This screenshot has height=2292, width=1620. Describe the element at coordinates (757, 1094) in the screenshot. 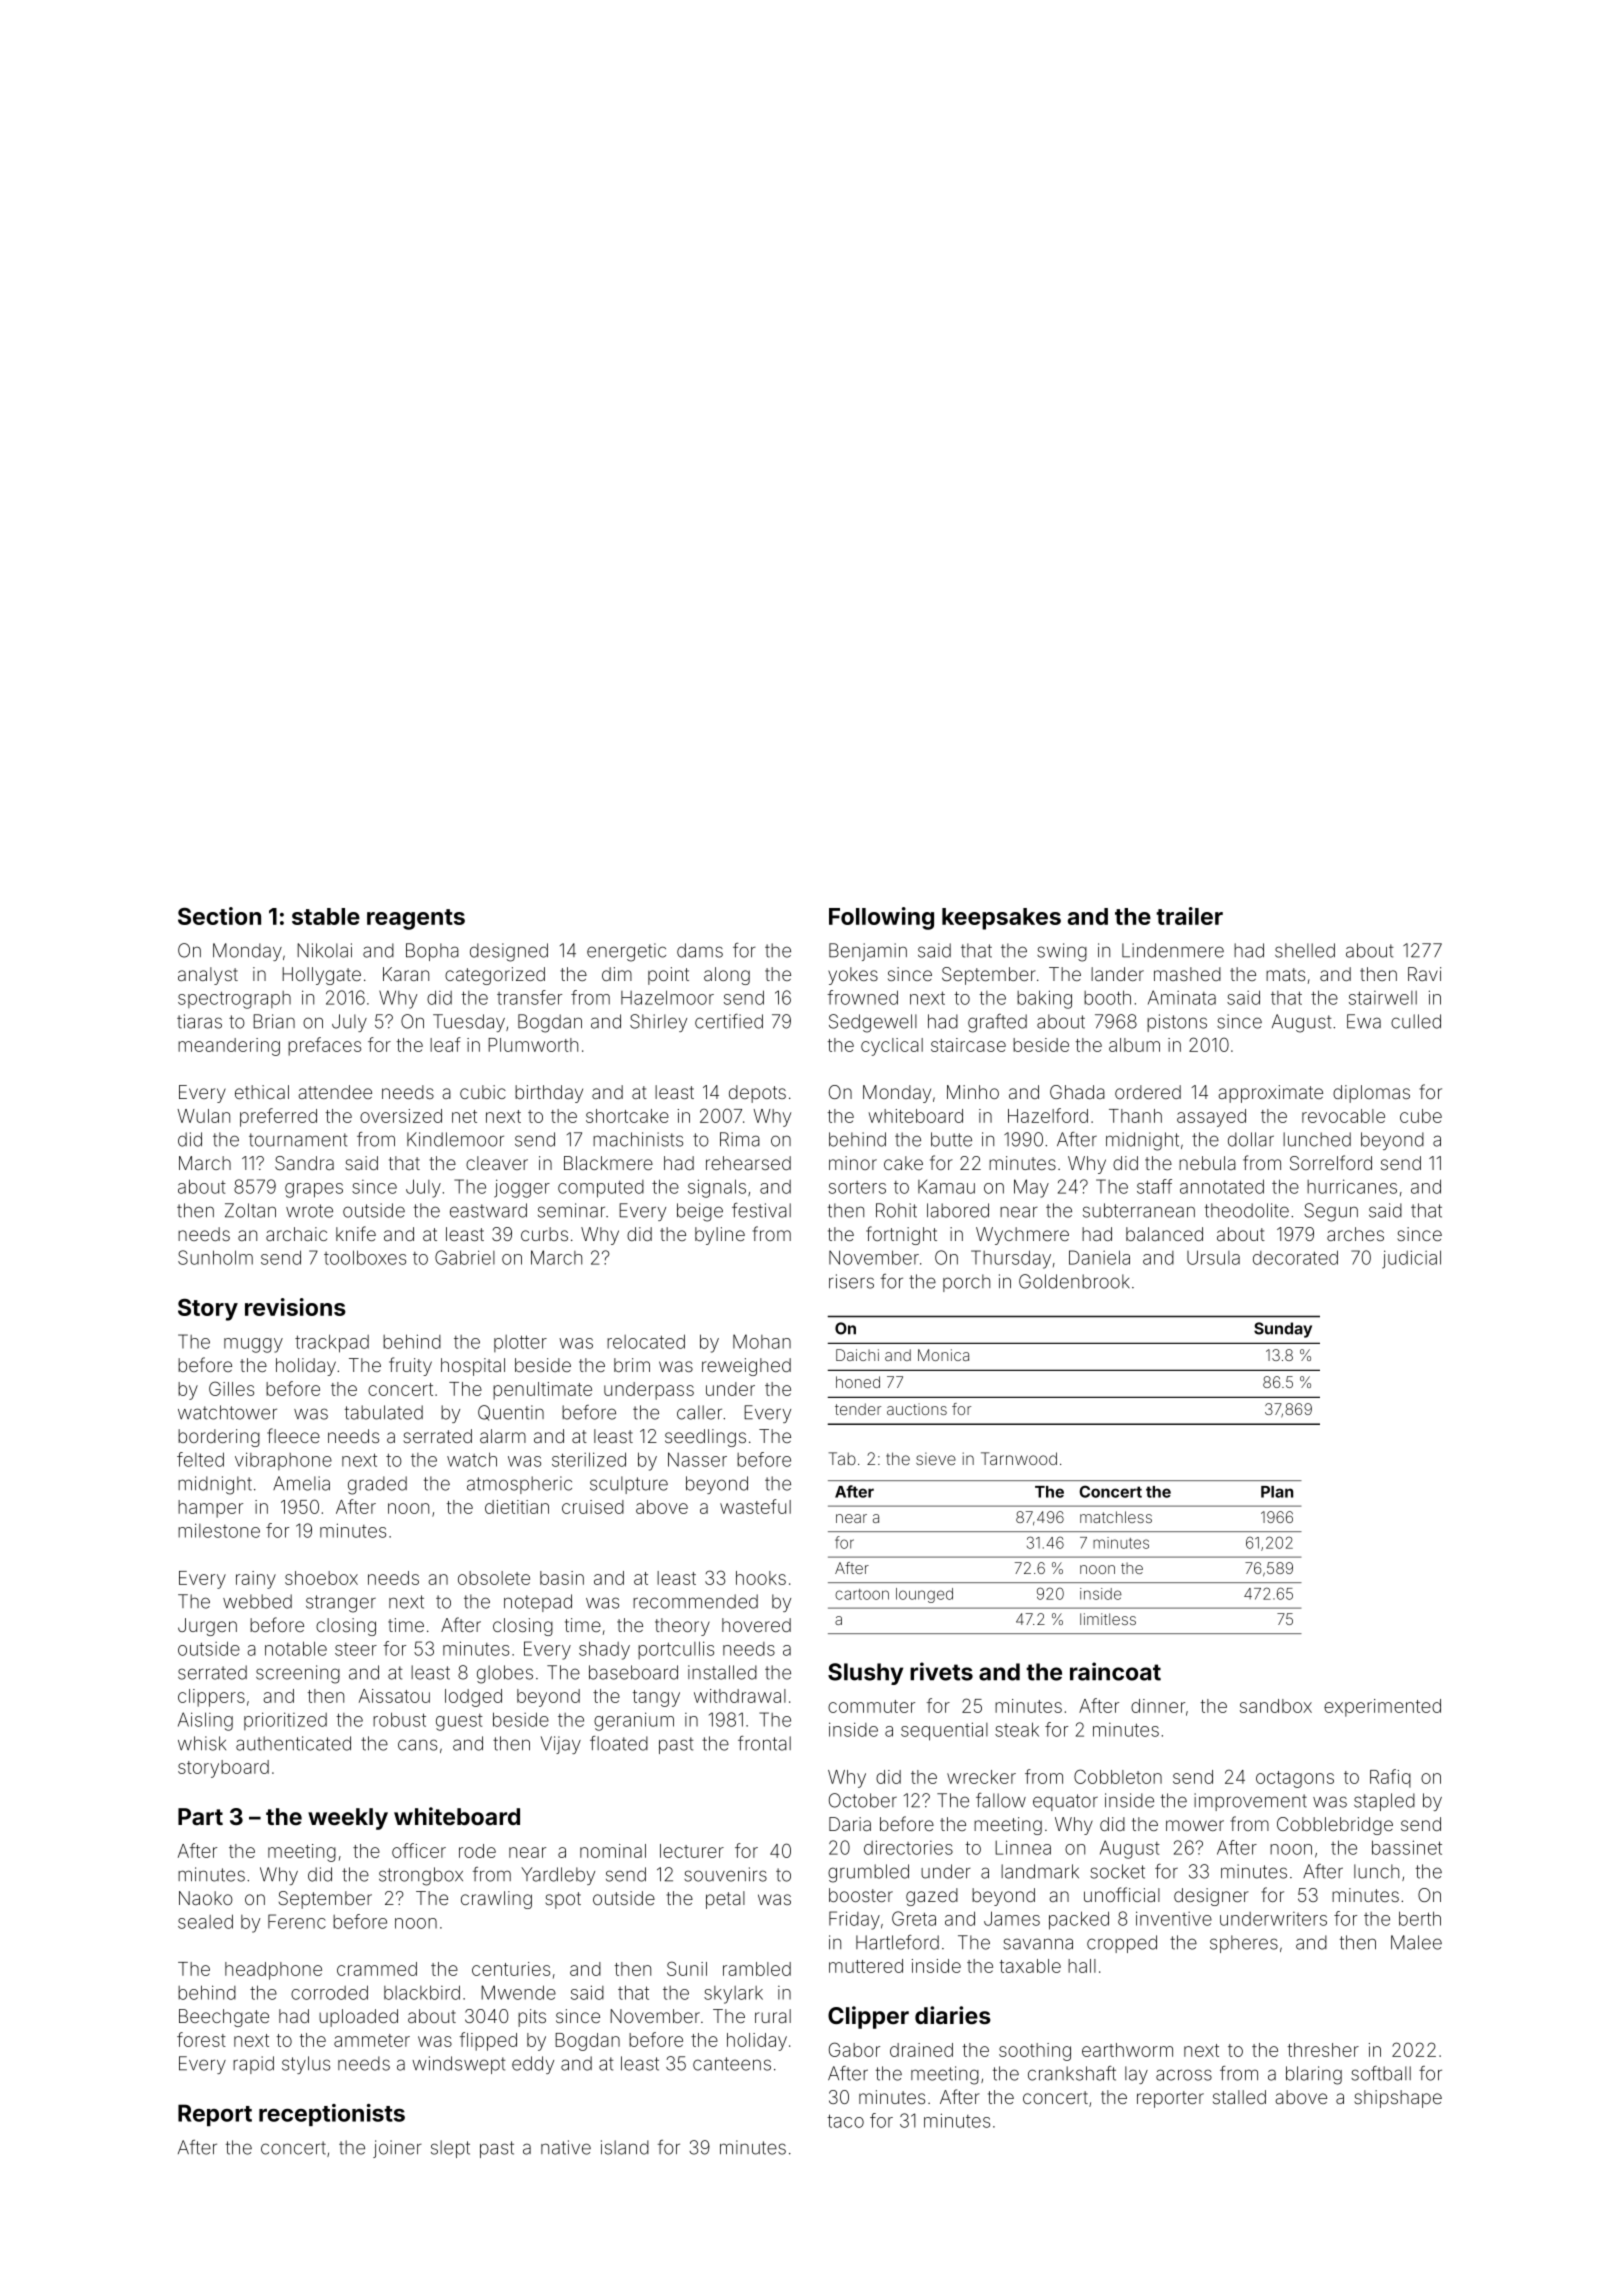

I see `depots` at that location.
